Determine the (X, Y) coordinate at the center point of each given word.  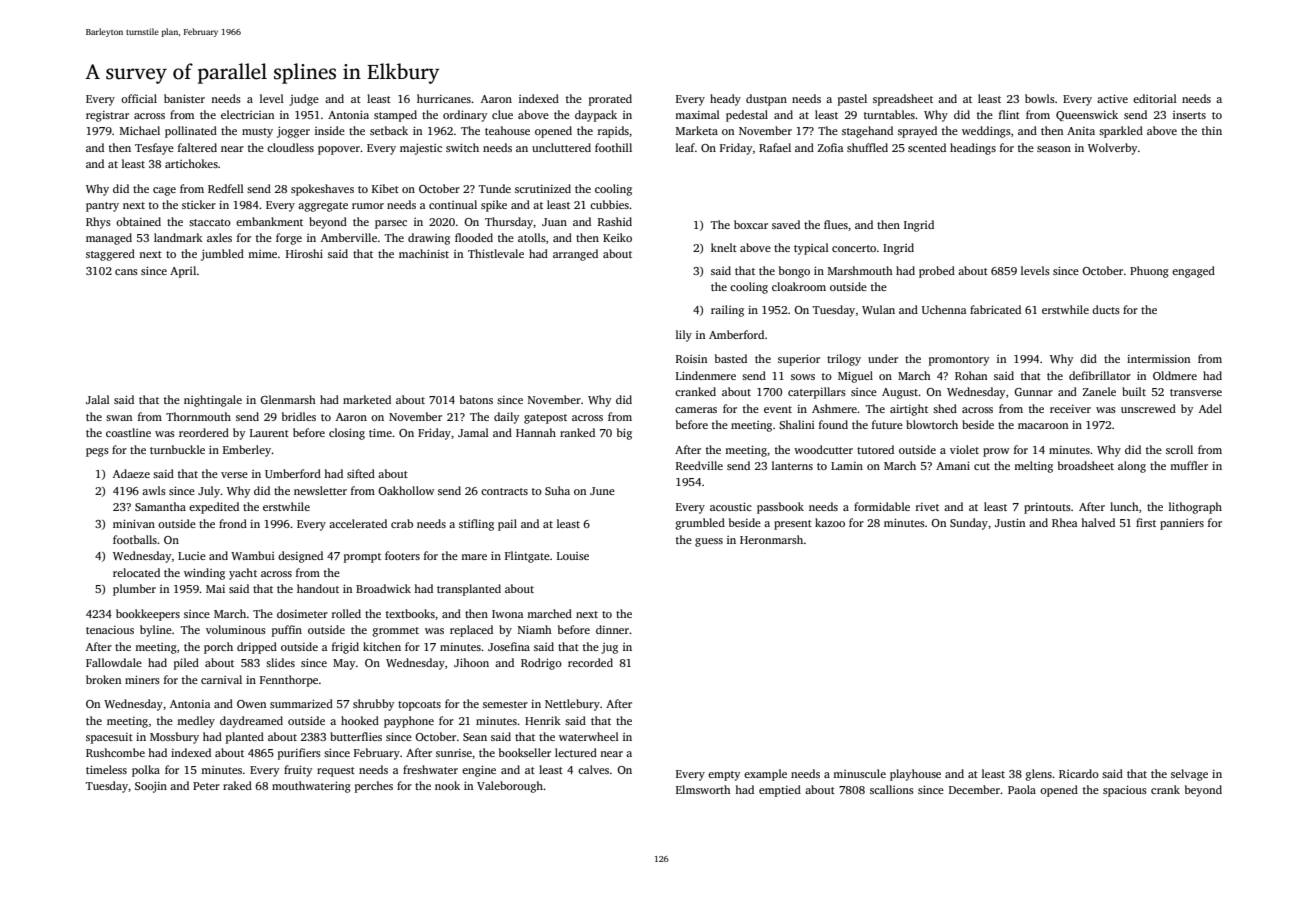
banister (184, 98)
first (1146, 522)
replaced (471, 631)
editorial (1155, 98)
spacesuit (109, 738)
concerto (854, 248)
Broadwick (383, 588)
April (183, 272)
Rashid (615, 221)
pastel (852, 100)
